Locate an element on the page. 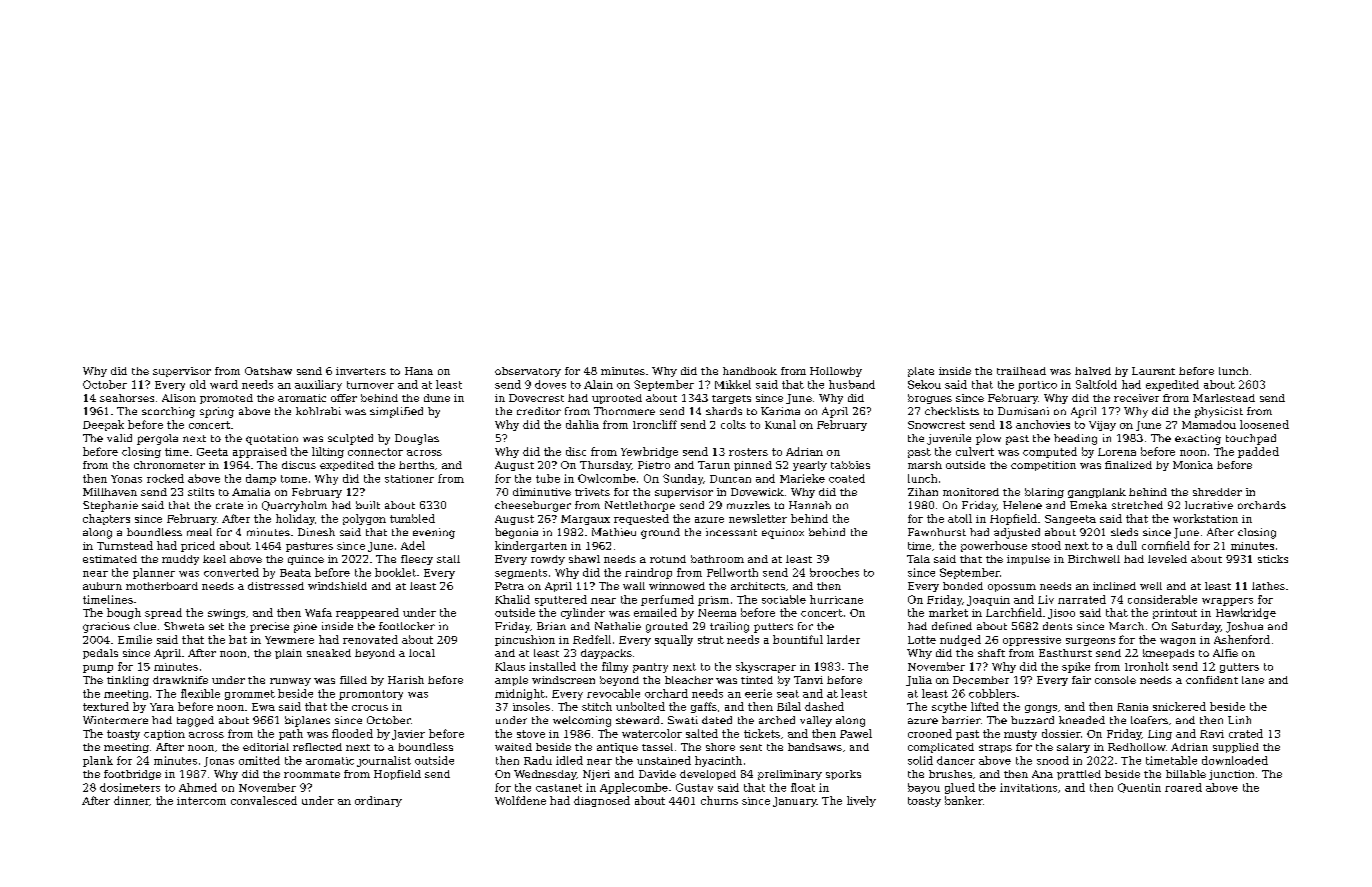 This image has height=887, width=1372. Adel is located at coordinates (413, 545).
